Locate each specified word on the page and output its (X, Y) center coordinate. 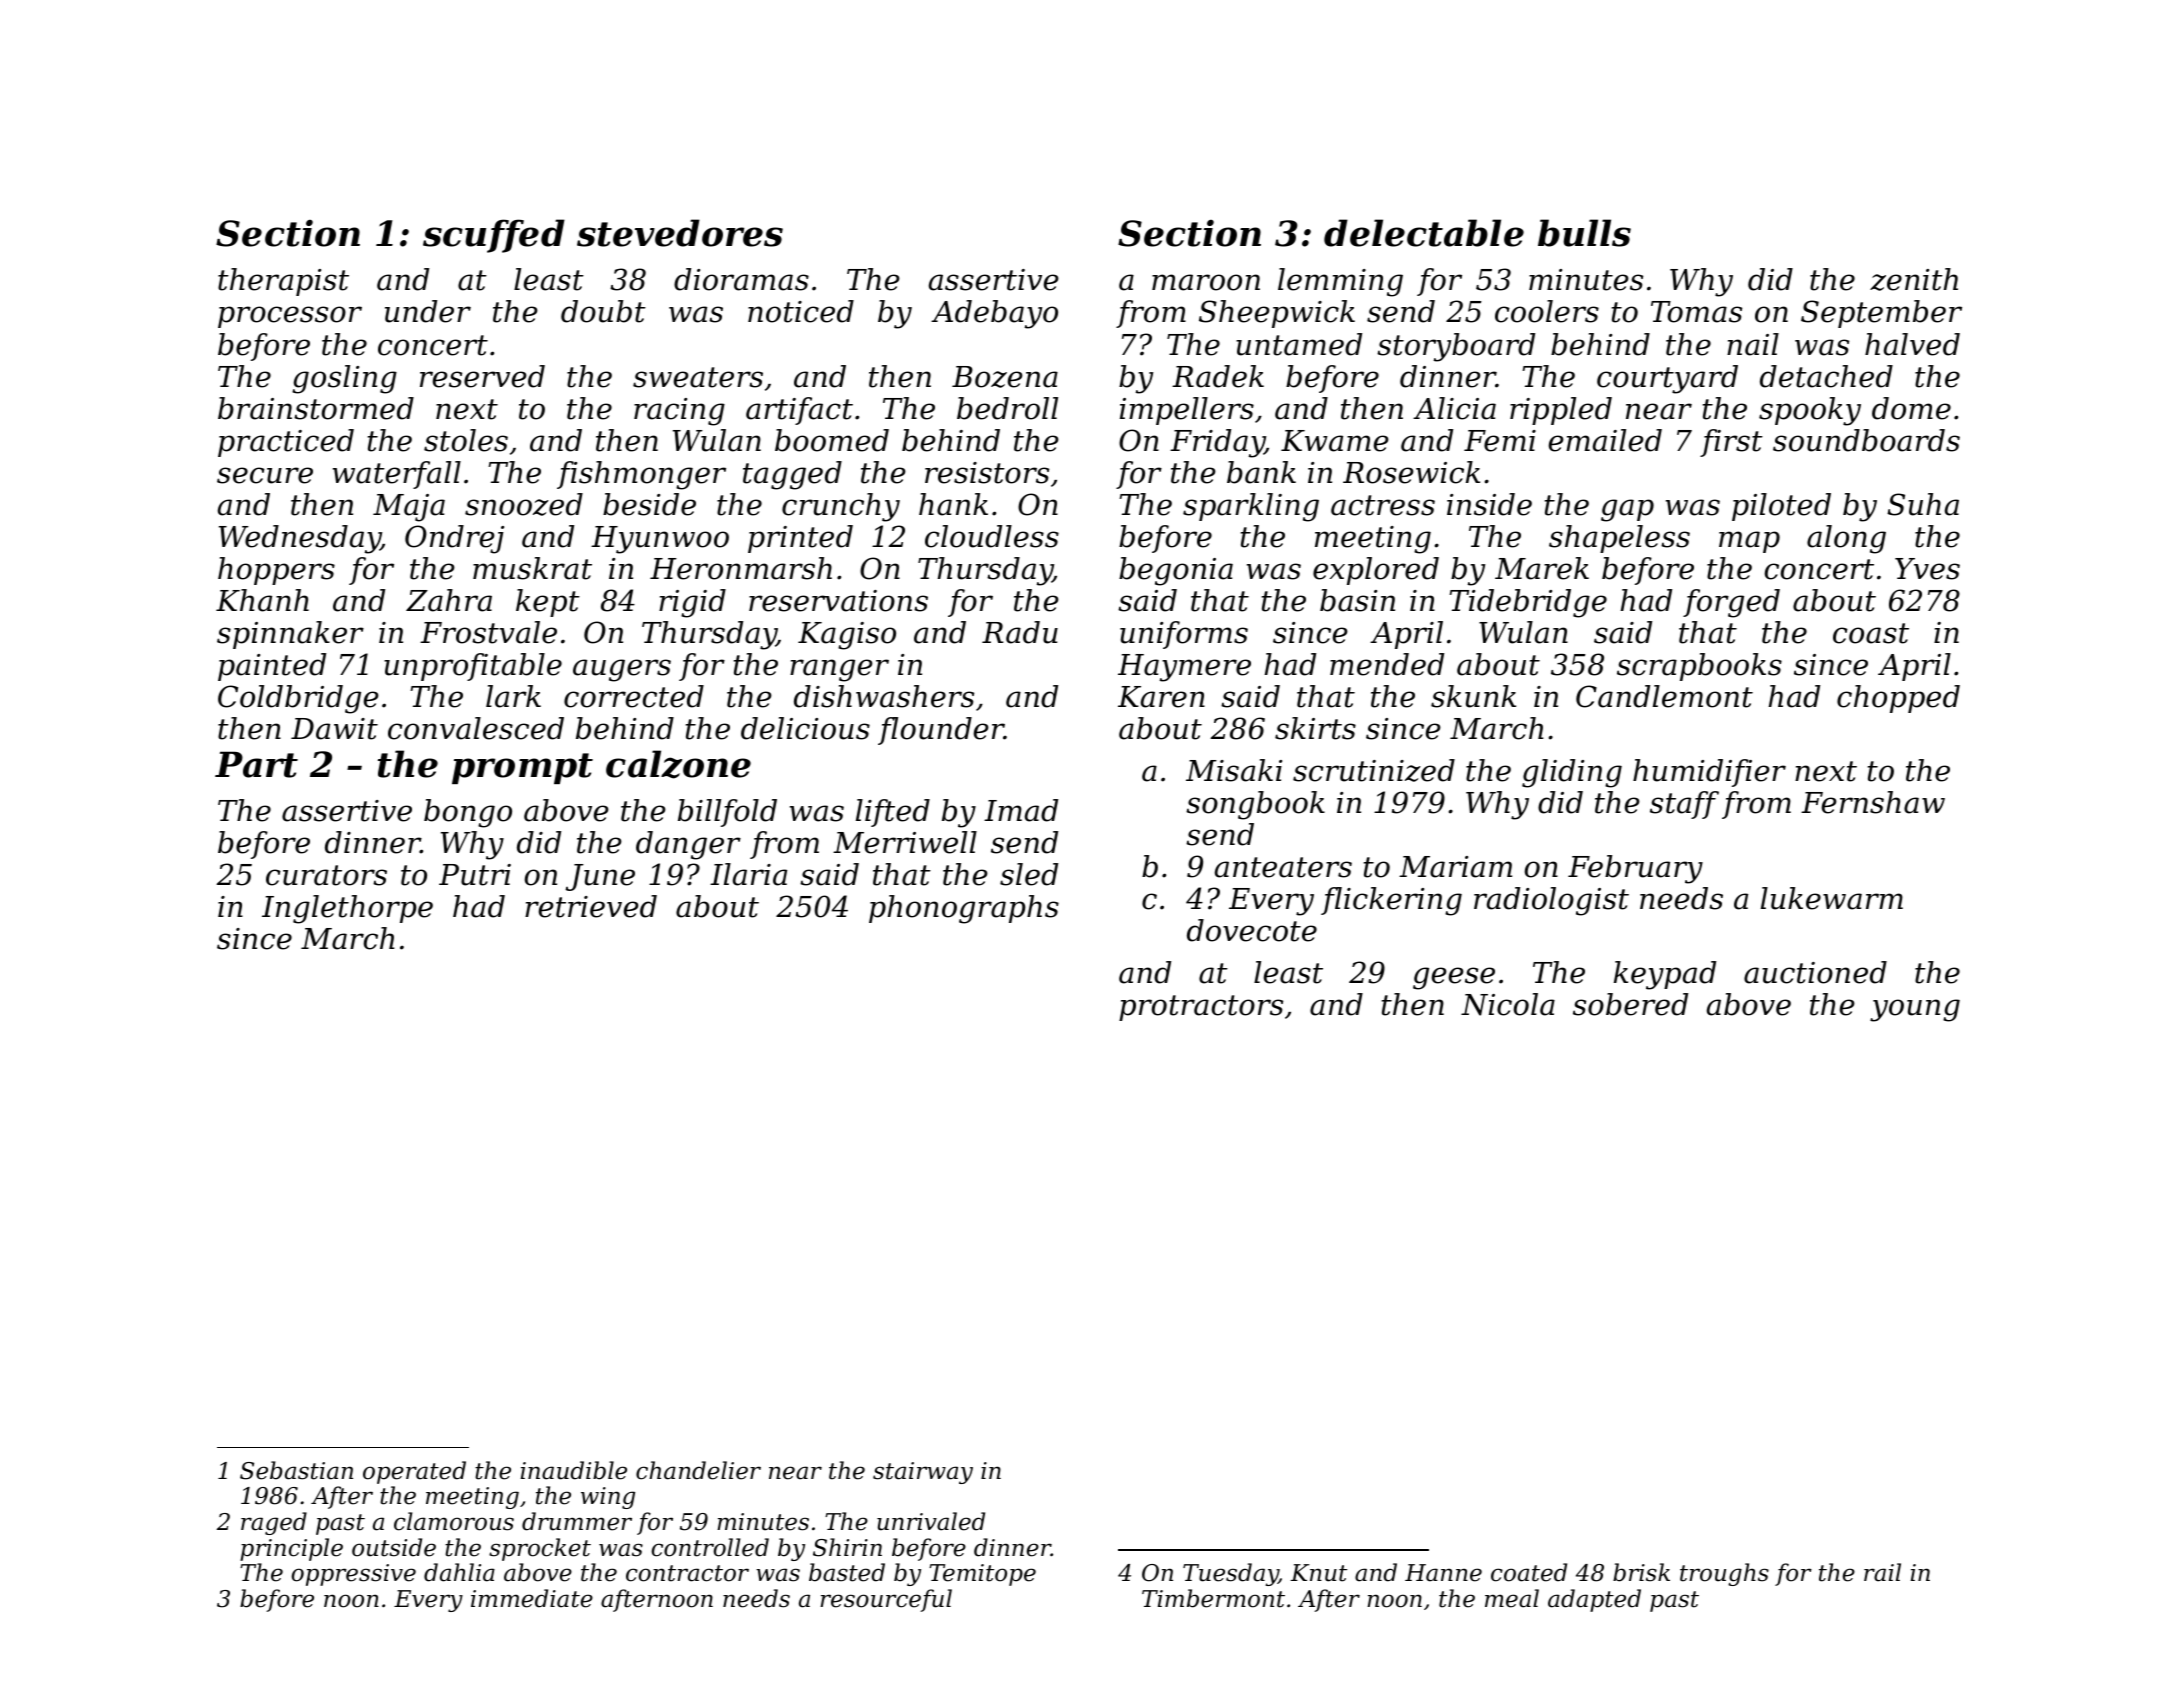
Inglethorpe (347, 909)
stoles (466, 440)
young (1915, 1010)
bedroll (1007, 408)
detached (1826, 376)
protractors (1201, 1008)
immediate (532, 1598)
